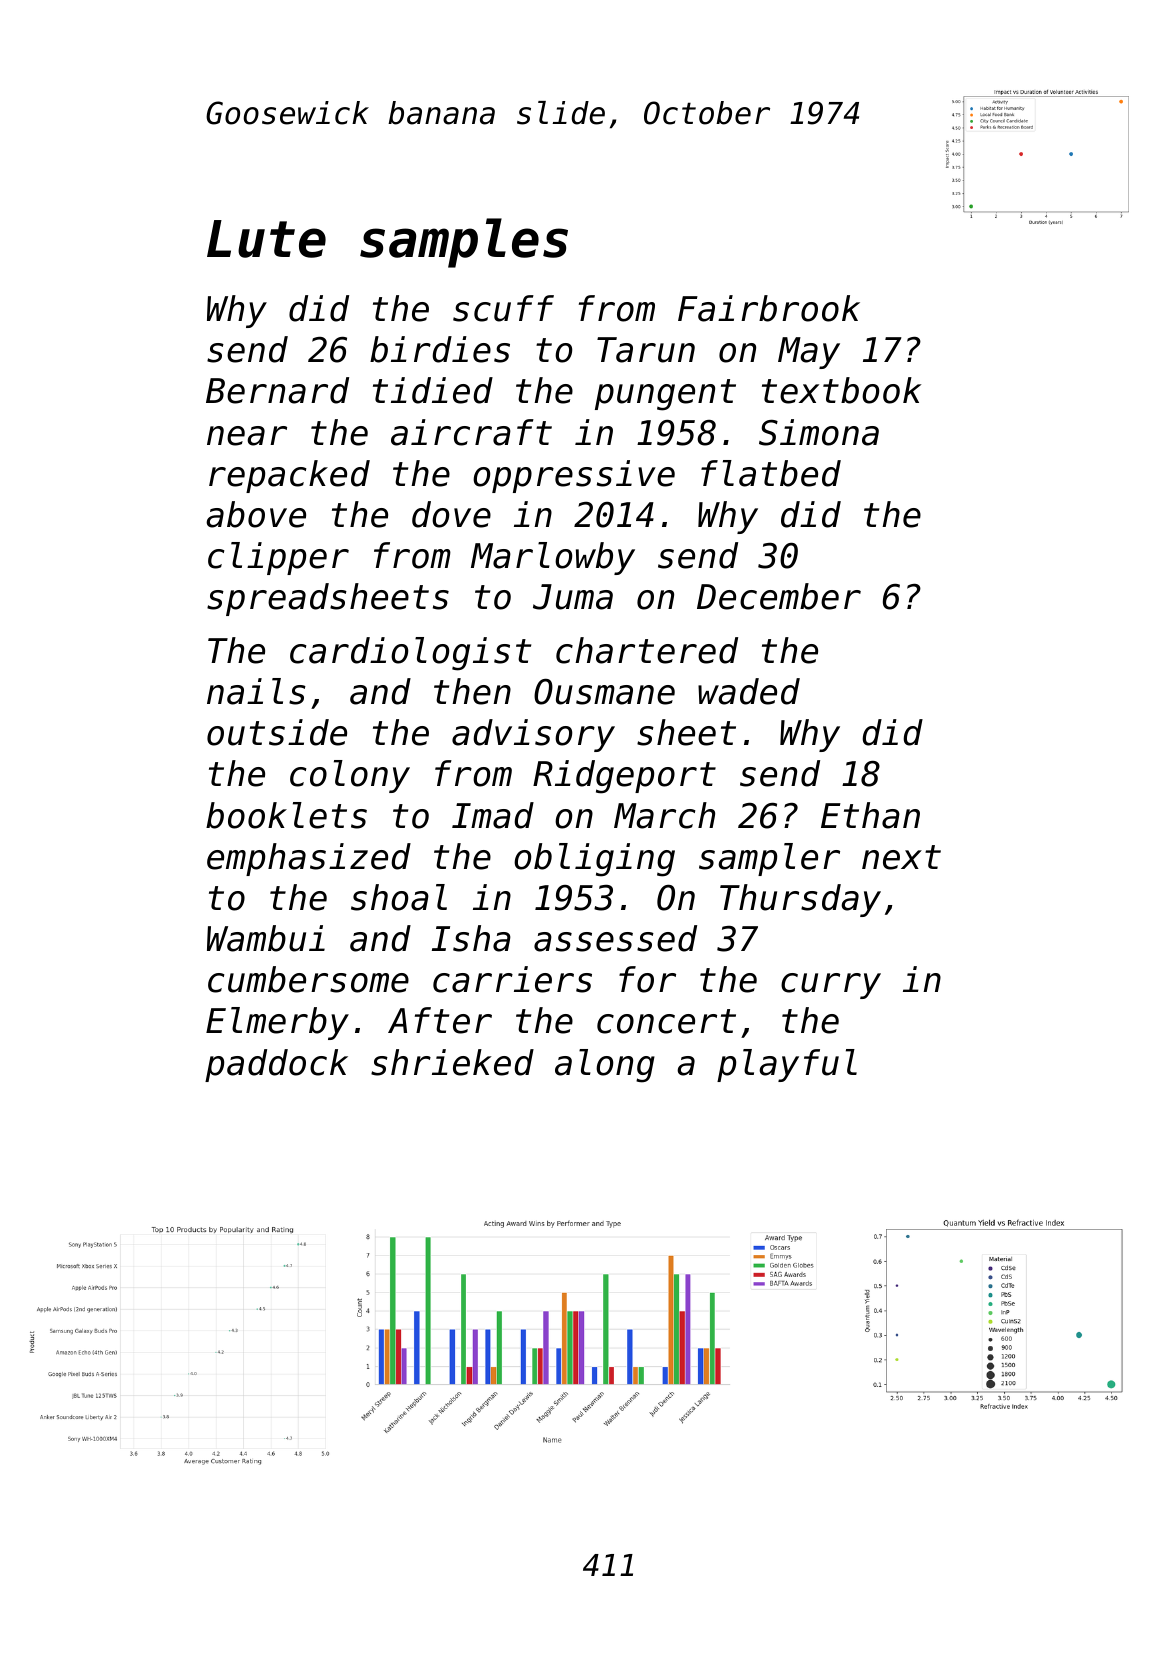  I want to click on Simona, so click(819, 432).
